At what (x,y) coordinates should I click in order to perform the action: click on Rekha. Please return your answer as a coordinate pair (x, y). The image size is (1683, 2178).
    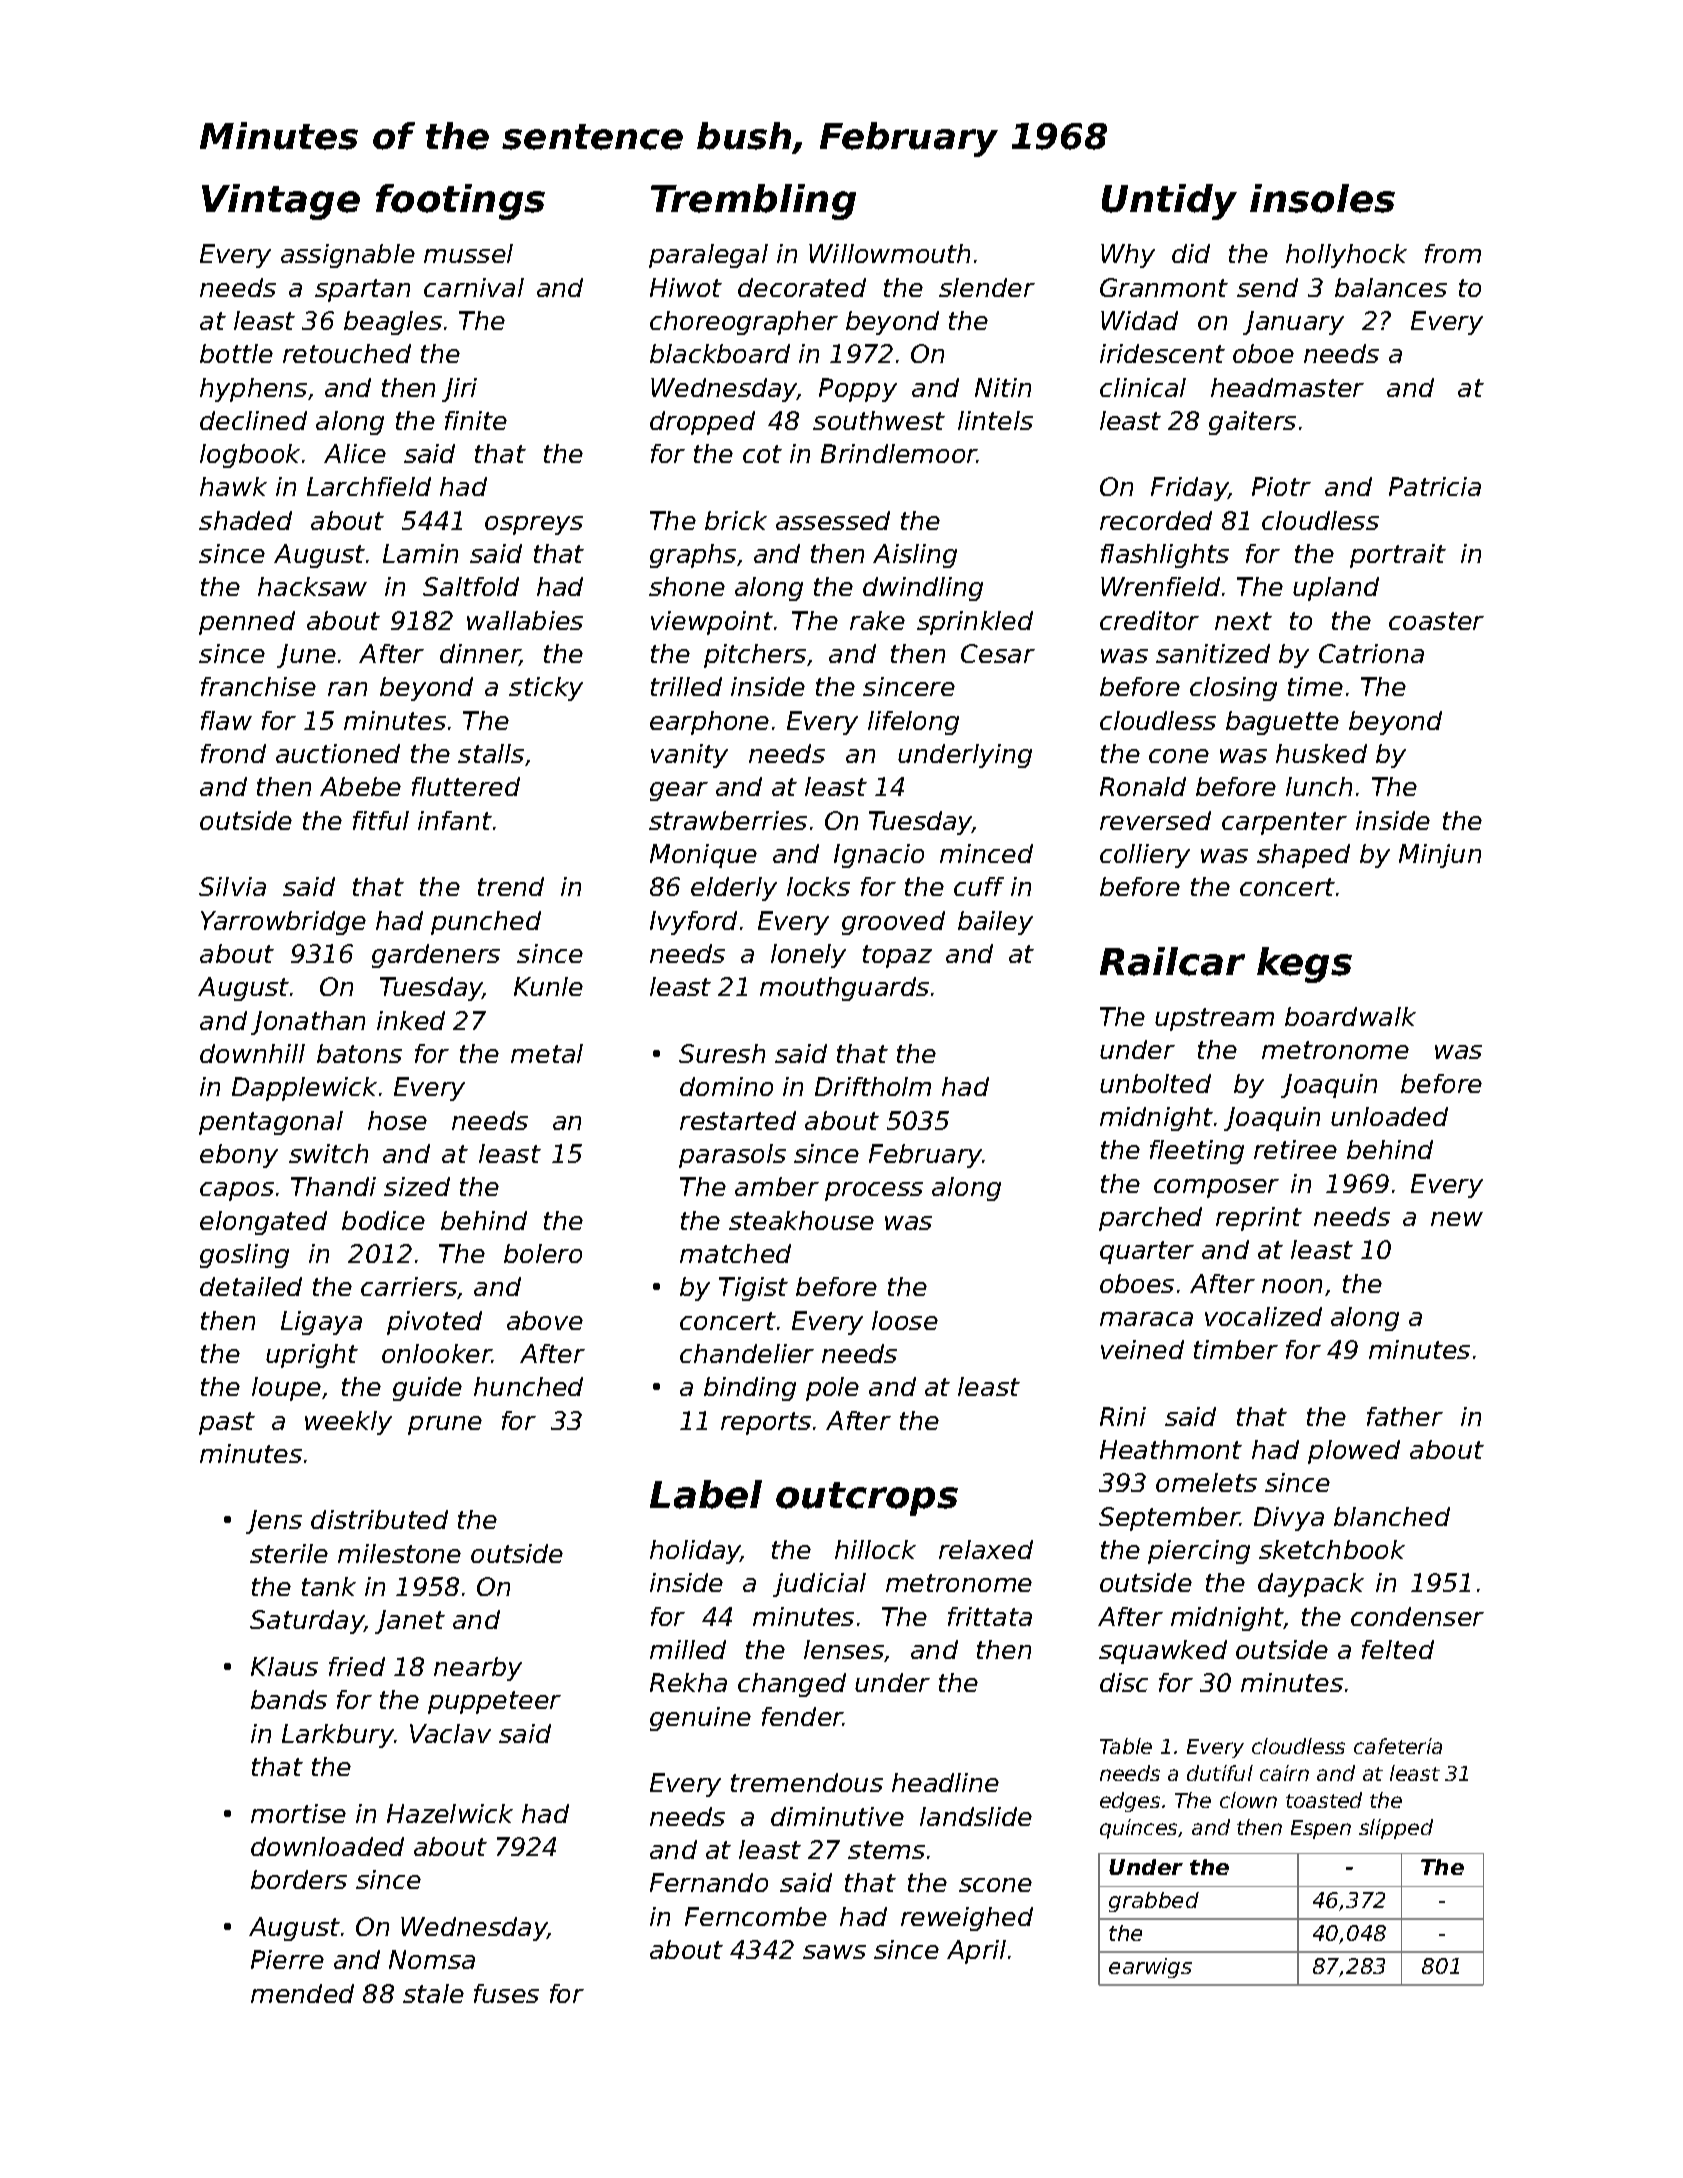
    Looking at the image, I should click on (688, 1682).
